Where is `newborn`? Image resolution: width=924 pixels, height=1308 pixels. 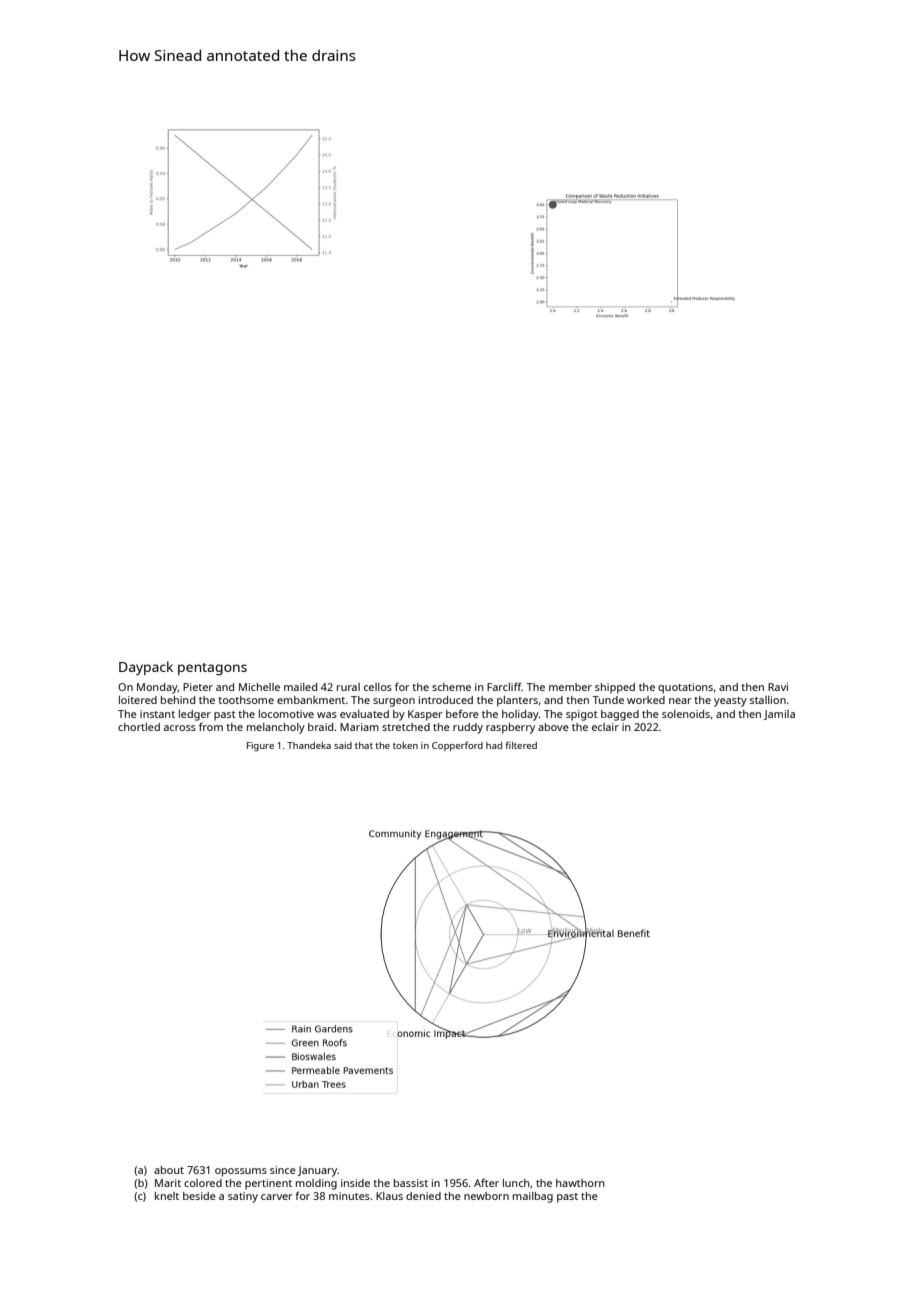
newborn is located at coordinates (486, 1196).
